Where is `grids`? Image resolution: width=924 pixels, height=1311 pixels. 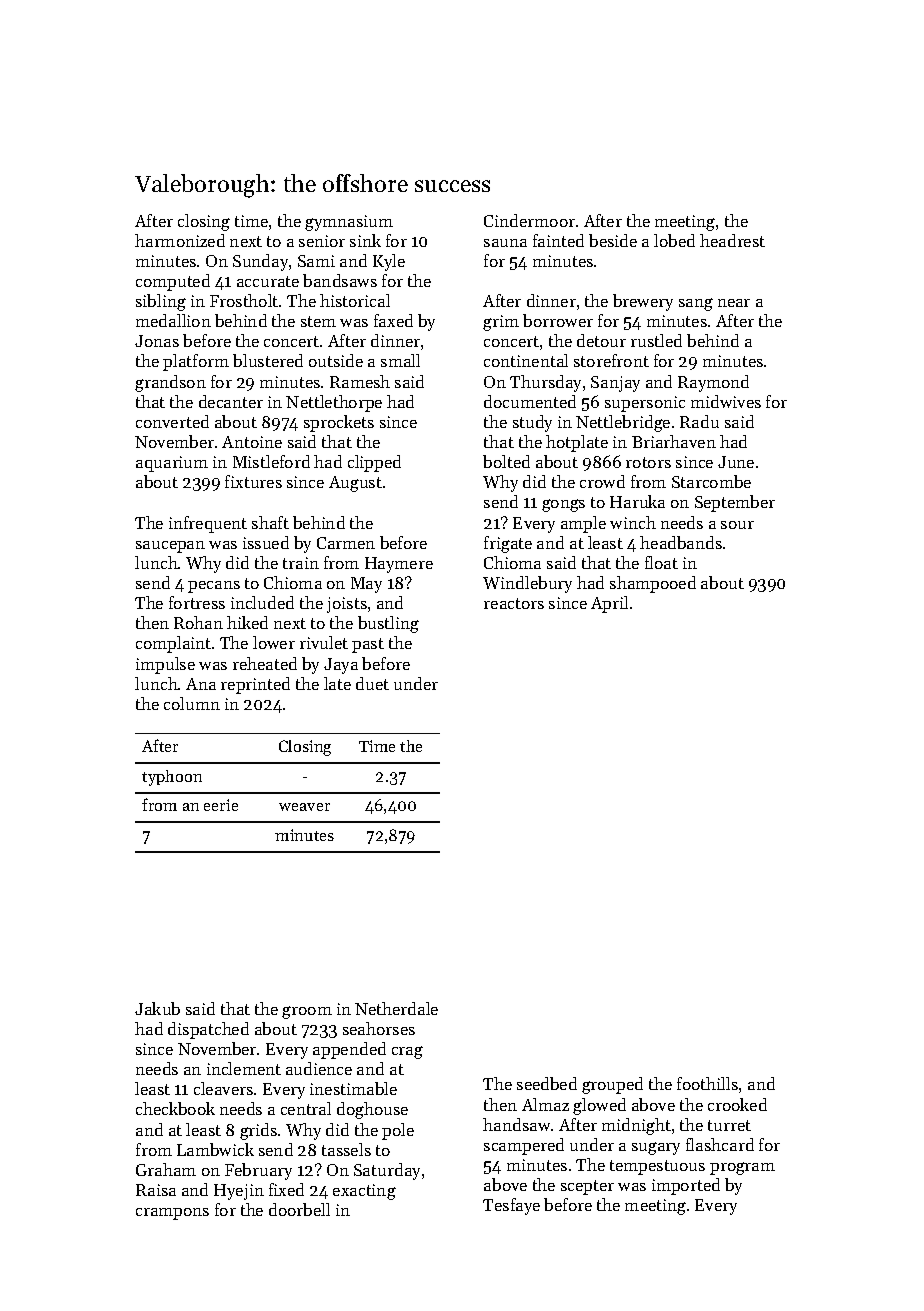 grids is located at coordinates (258, 1131).
